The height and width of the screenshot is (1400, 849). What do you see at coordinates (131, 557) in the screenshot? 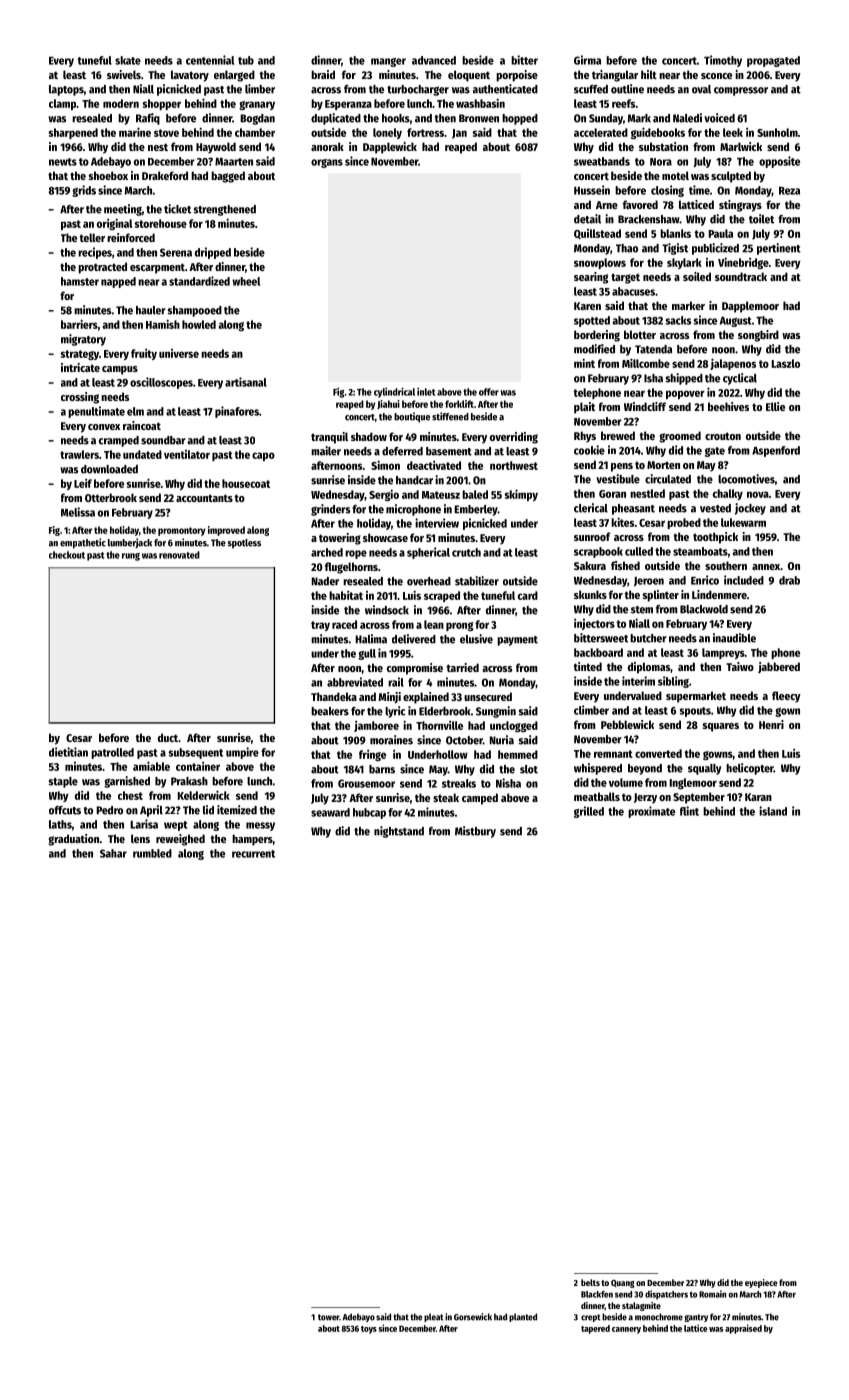
I see `rung` at bounding box center [131, 557].
